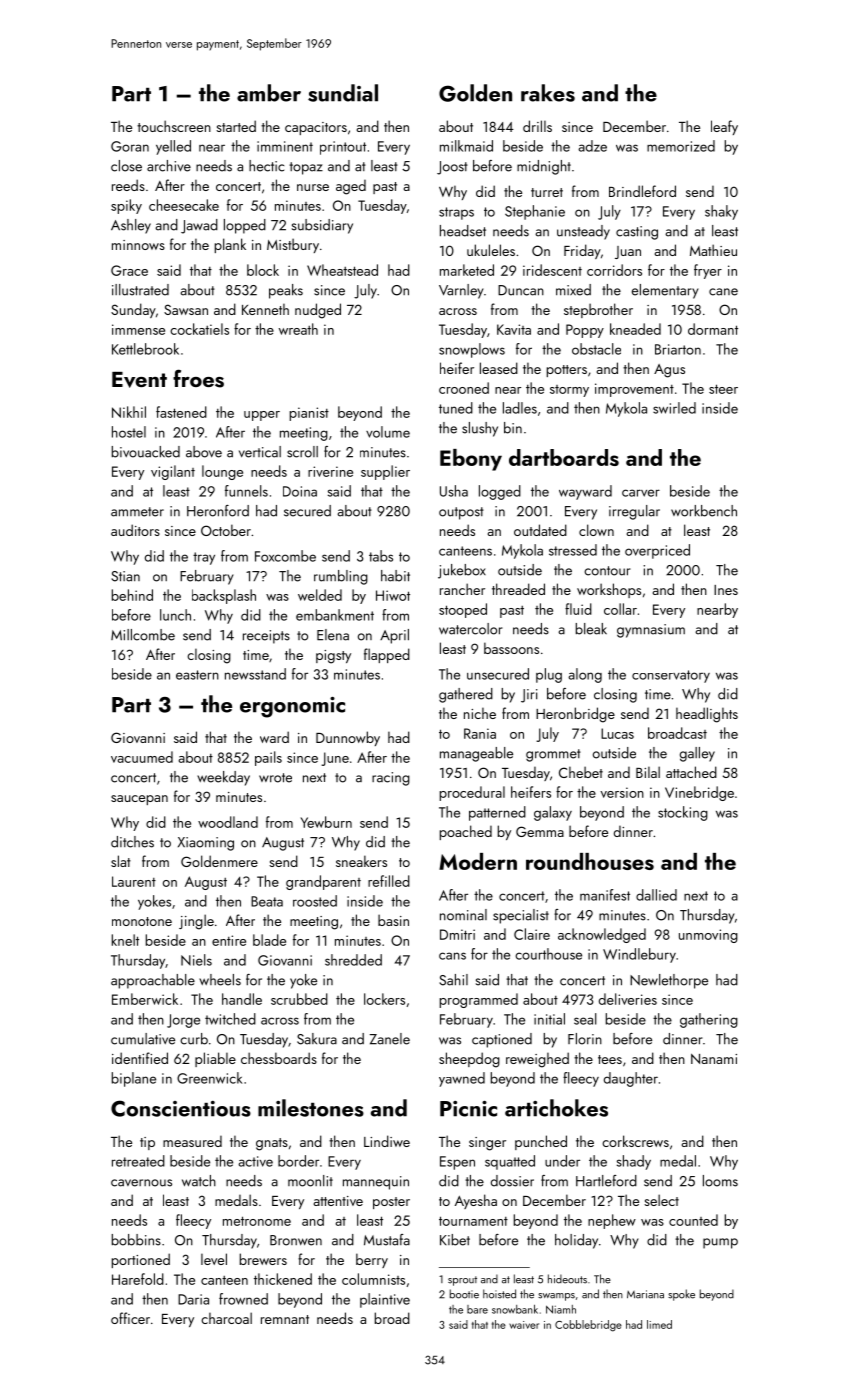 The image size is (849, 1400). What do you see at coordinates (204, 452) in the page?
I see `above` at bounding box center [204, 452].
